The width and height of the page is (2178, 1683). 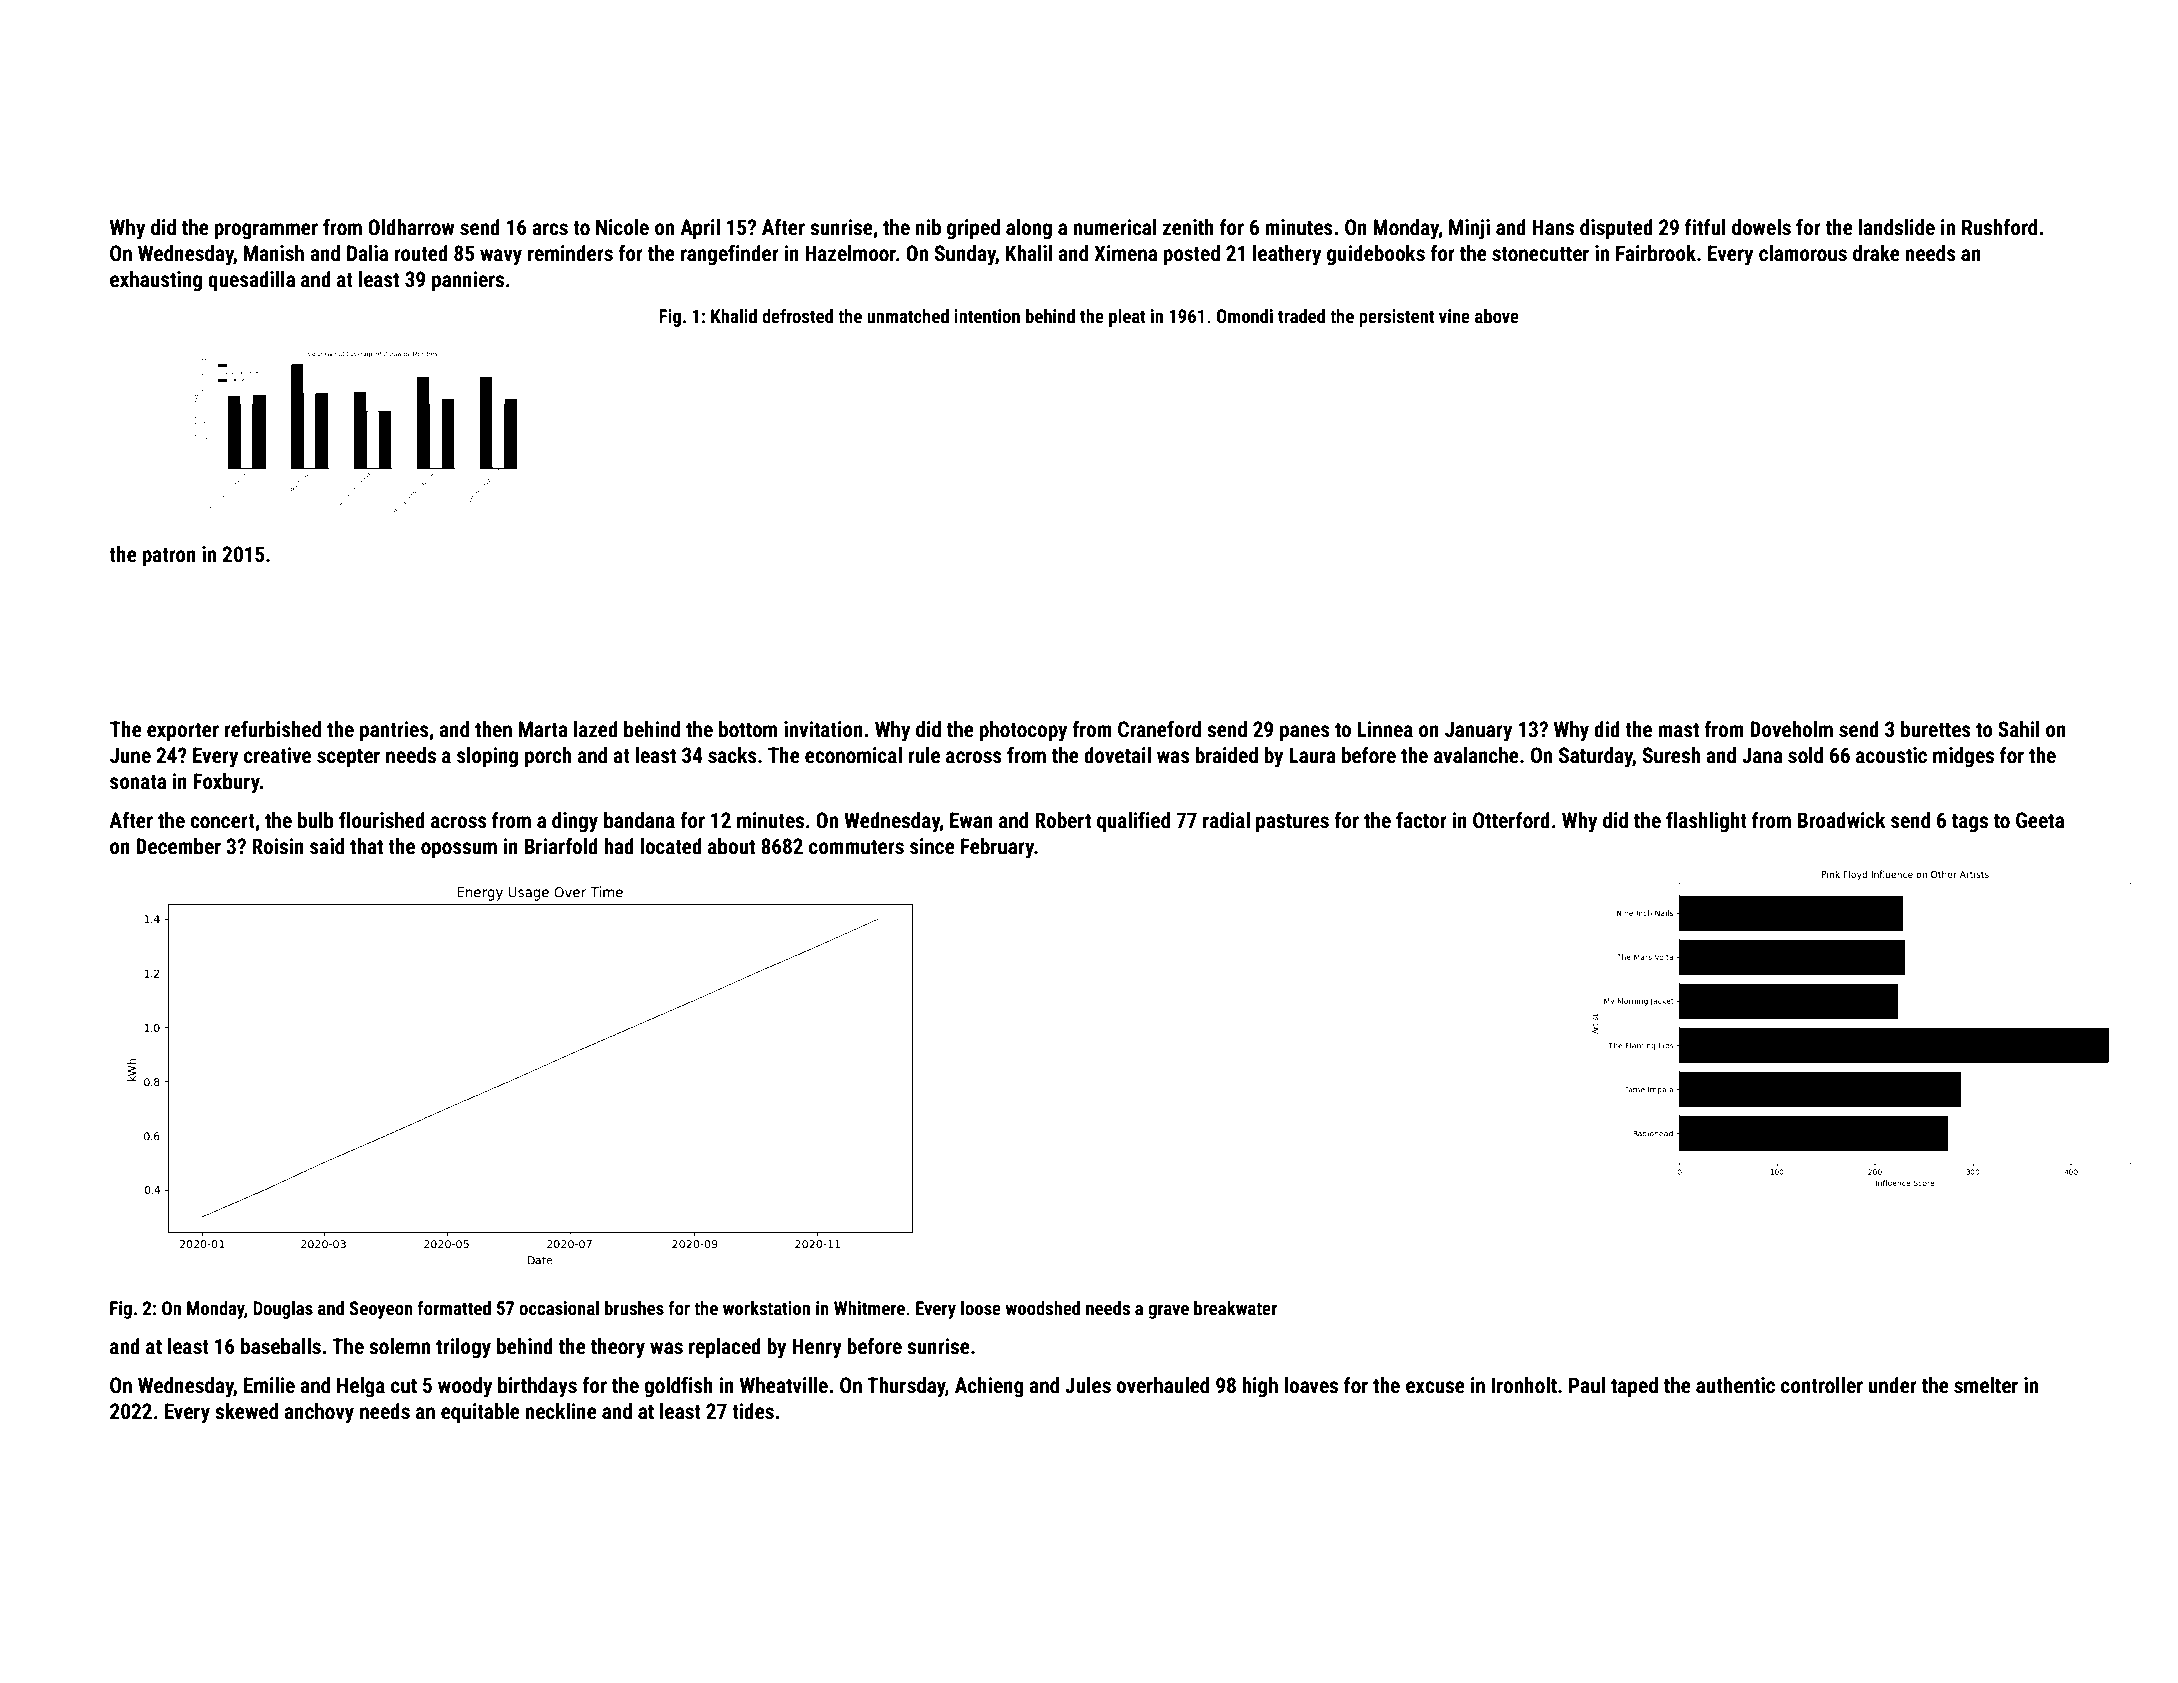 I want to click on controller, so click(x=1822, y=1385).
